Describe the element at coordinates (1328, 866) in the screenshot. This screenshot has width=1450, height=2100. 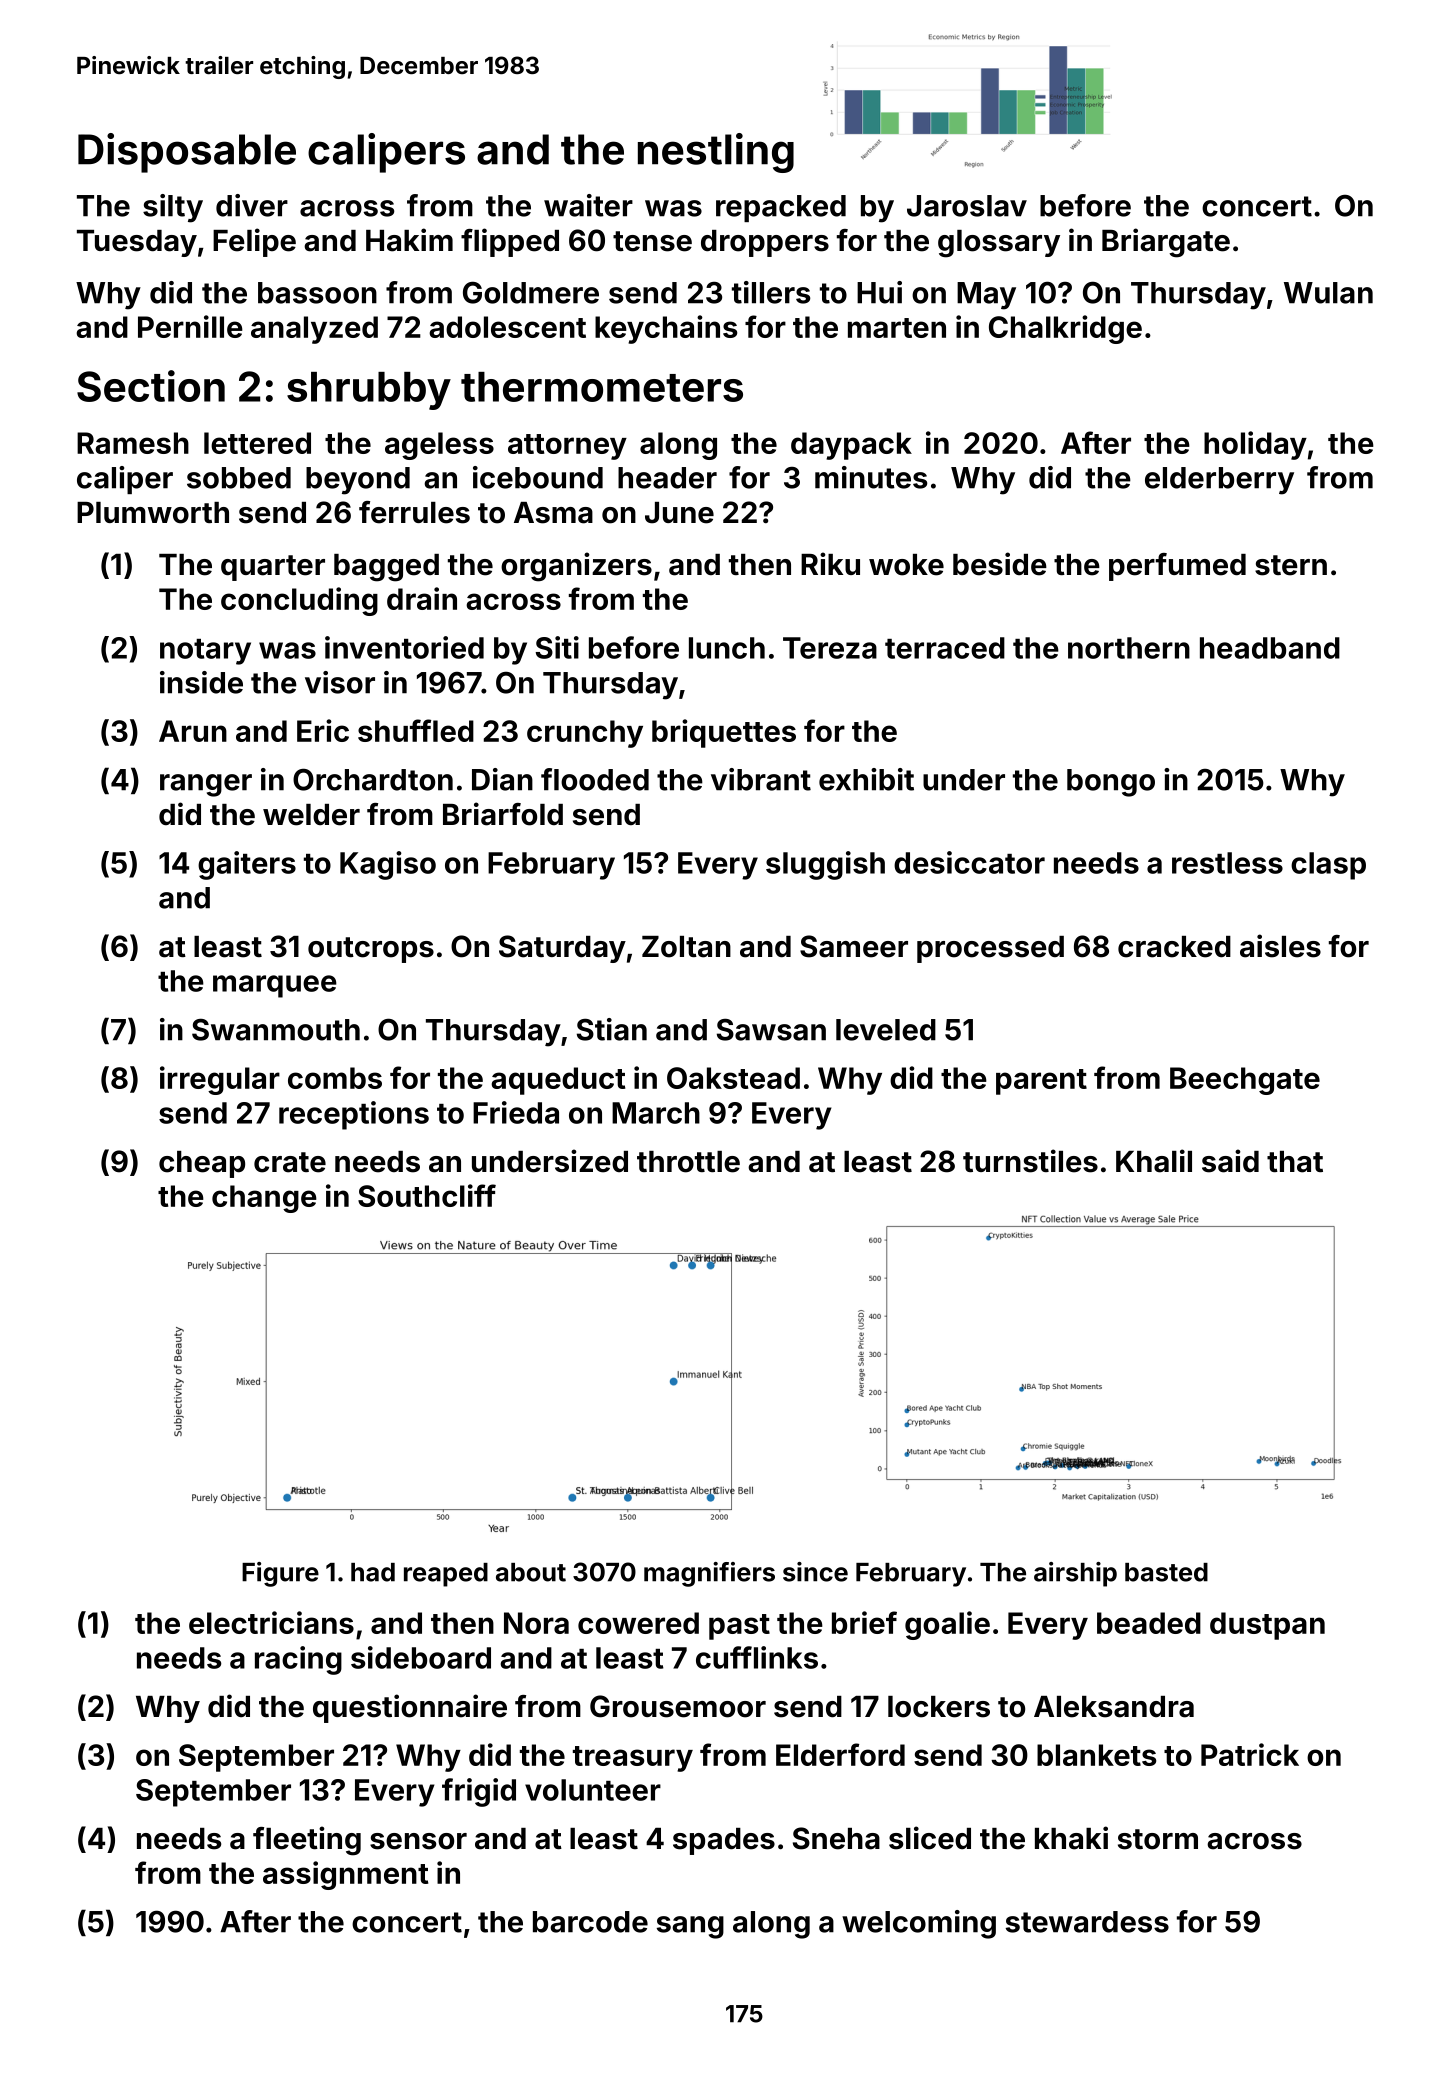
I see `clasp` at that location.
